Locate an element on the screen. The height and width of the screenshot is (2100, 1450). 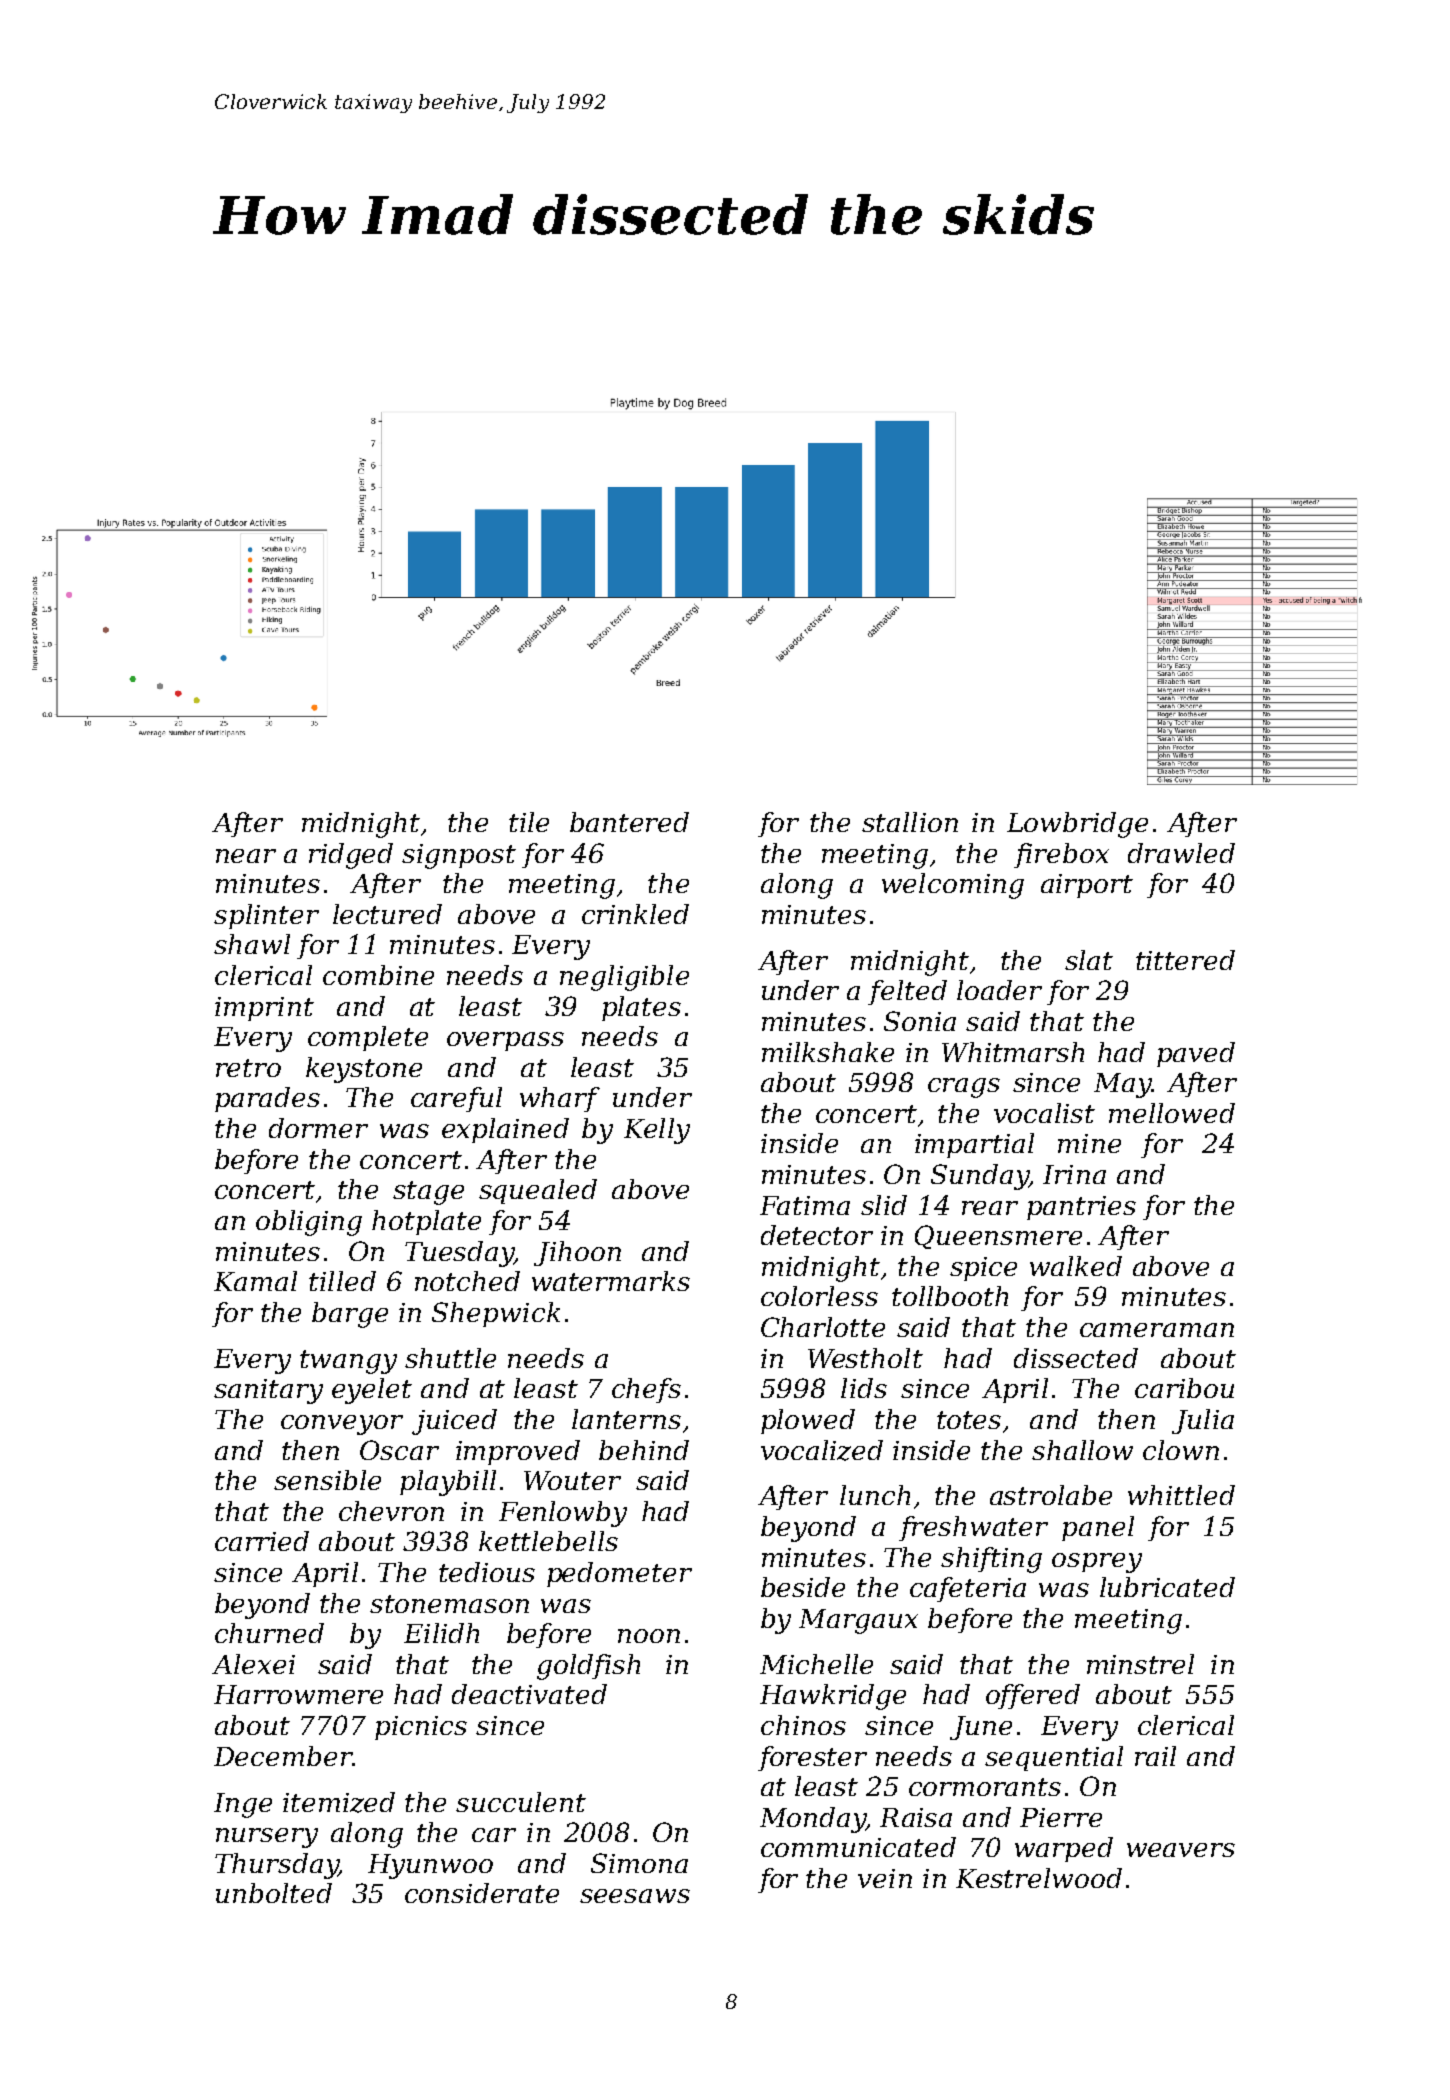
felted is located at coordinates (907, 992).
